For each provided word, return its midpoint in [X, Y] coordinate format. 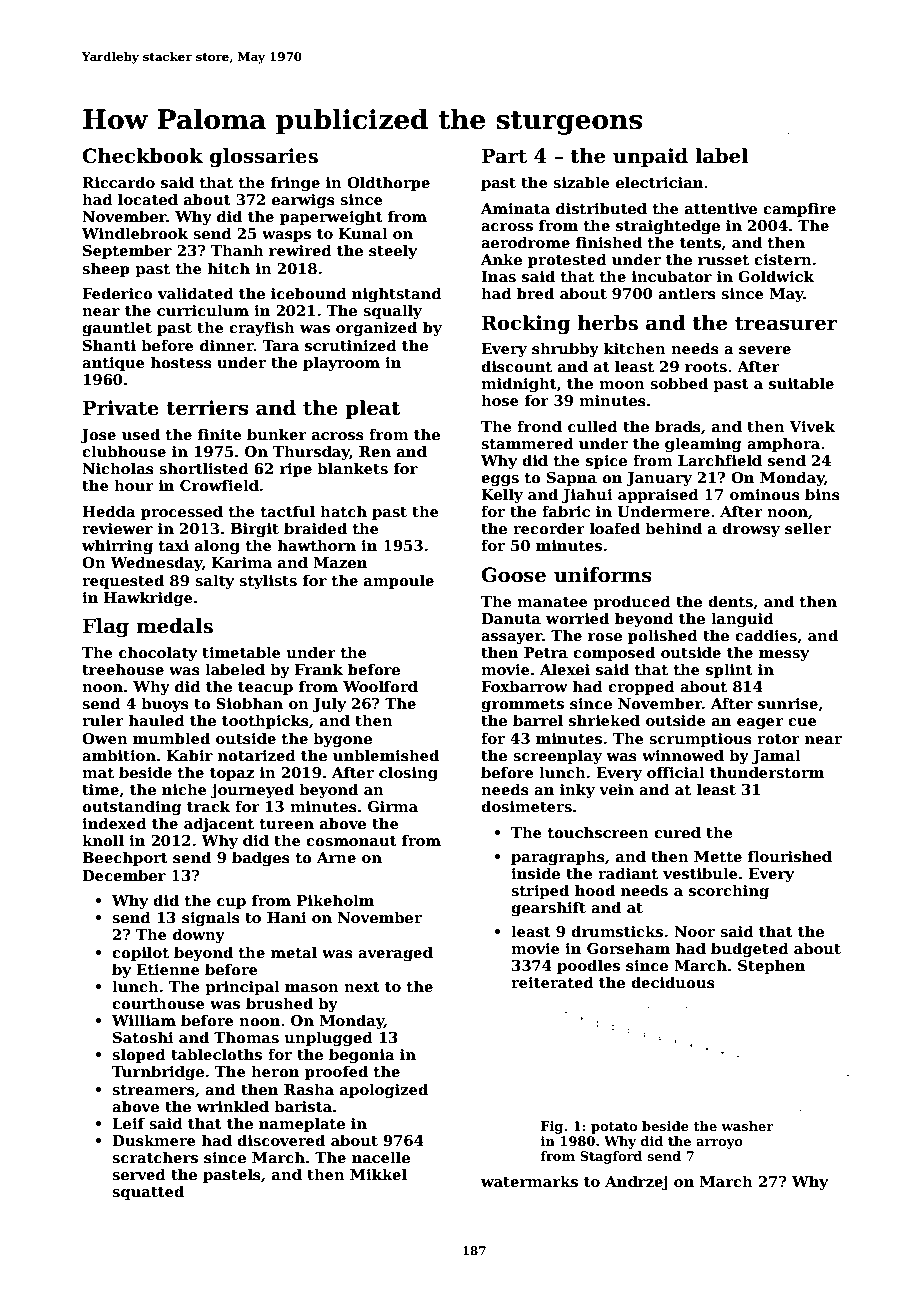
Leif [128, 1123]
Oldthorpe [388, 183]
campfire [799, 209]
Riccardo [118, 182]
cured [677, 832]
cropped [641, 687]
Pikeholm [335, 900]
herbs [608, 323]
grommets [522, 705]
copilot [140, 953]
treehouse [123, 669]
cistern [783, 260]
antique [113, 364]
